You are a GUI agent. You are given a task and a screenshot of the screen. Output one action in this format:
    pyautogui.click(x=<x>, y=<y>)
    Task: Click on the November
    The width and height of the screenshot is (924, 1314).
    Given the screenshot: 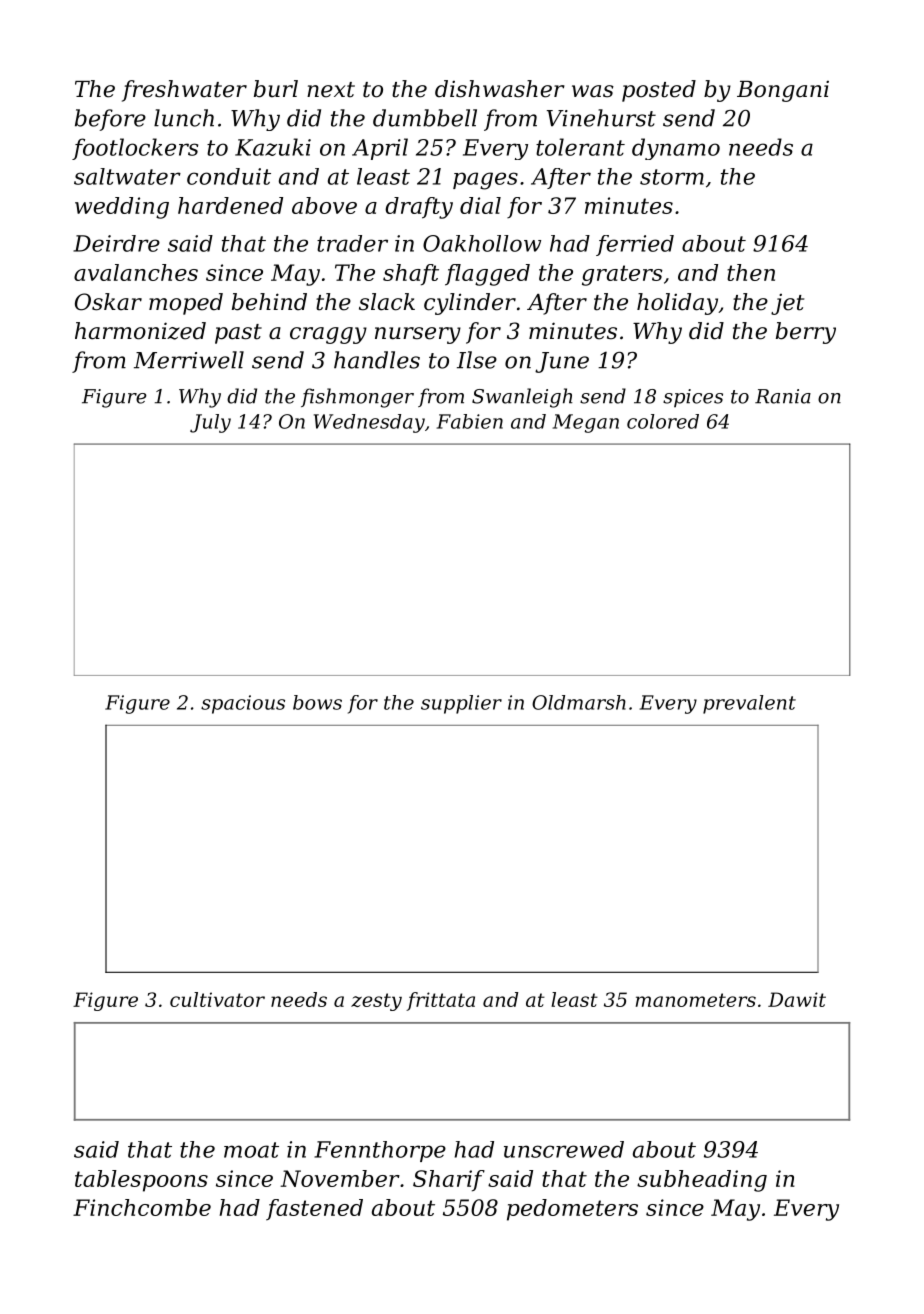 What is the action you would take?
    pyautogui.click(x=340, y=1178)
